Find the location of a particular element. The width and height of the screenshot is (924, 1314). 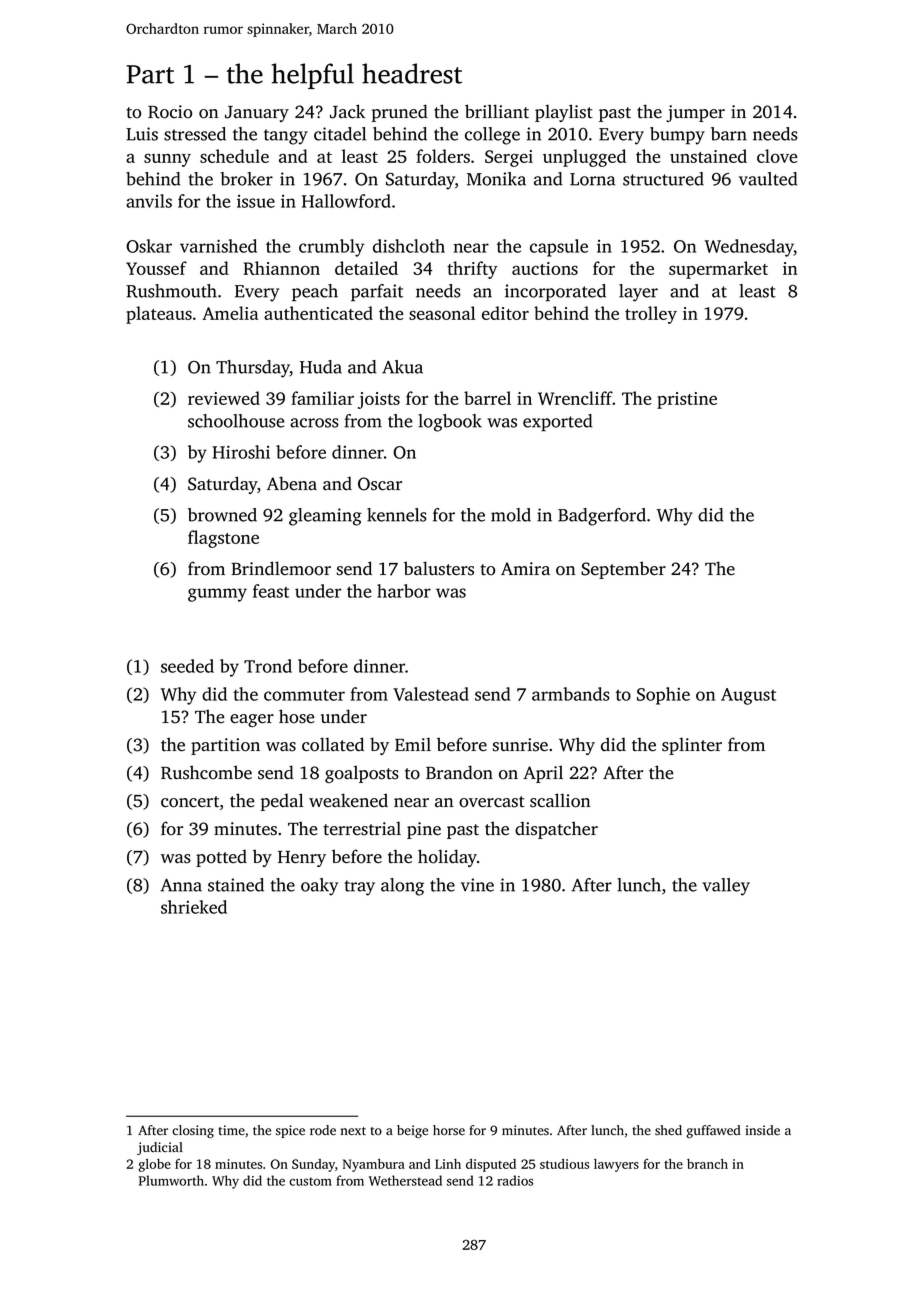

incorporated is located at coordinates (555, 293).
